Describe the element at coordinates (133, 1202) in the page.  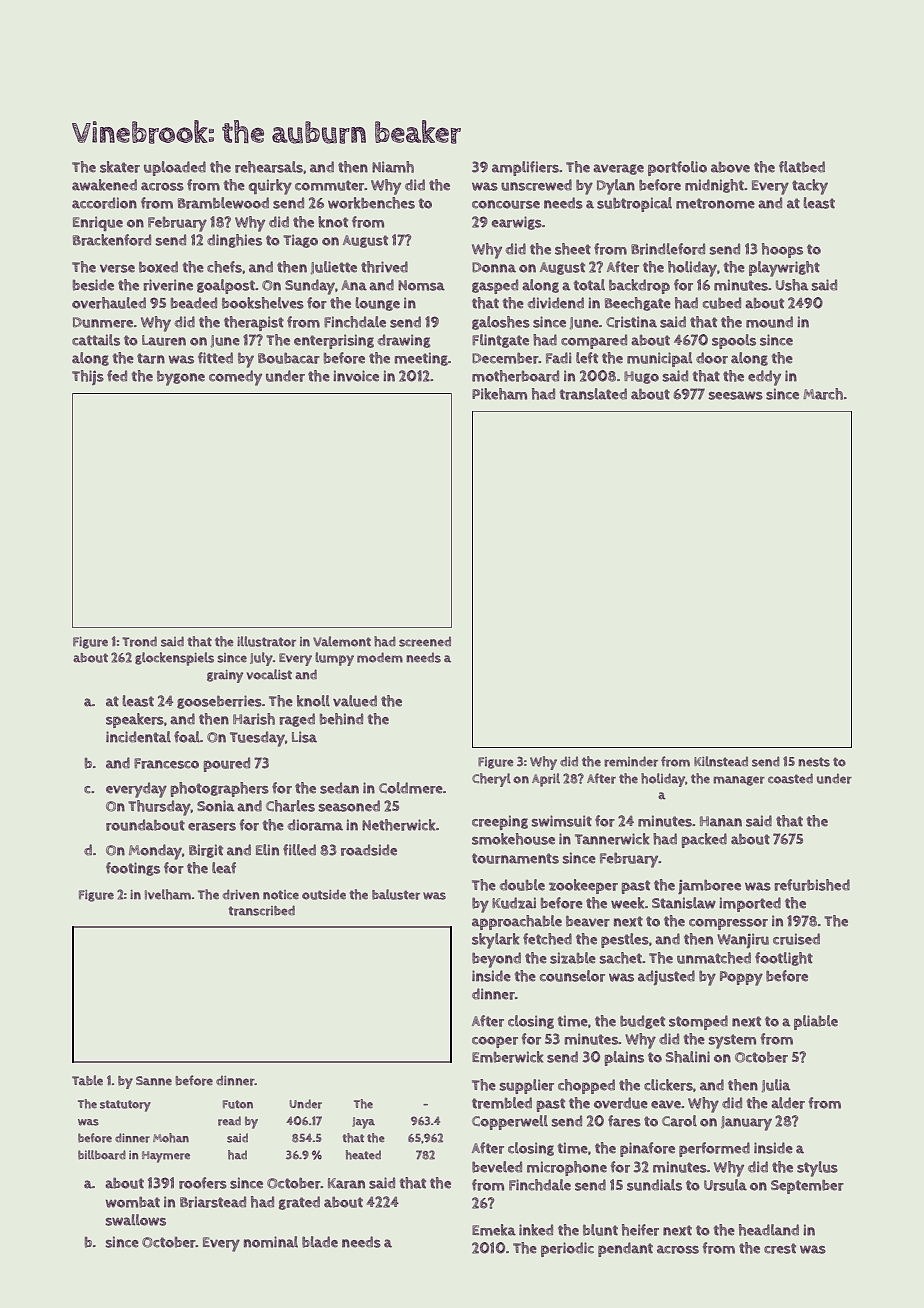
I see `wombat` at that location.
